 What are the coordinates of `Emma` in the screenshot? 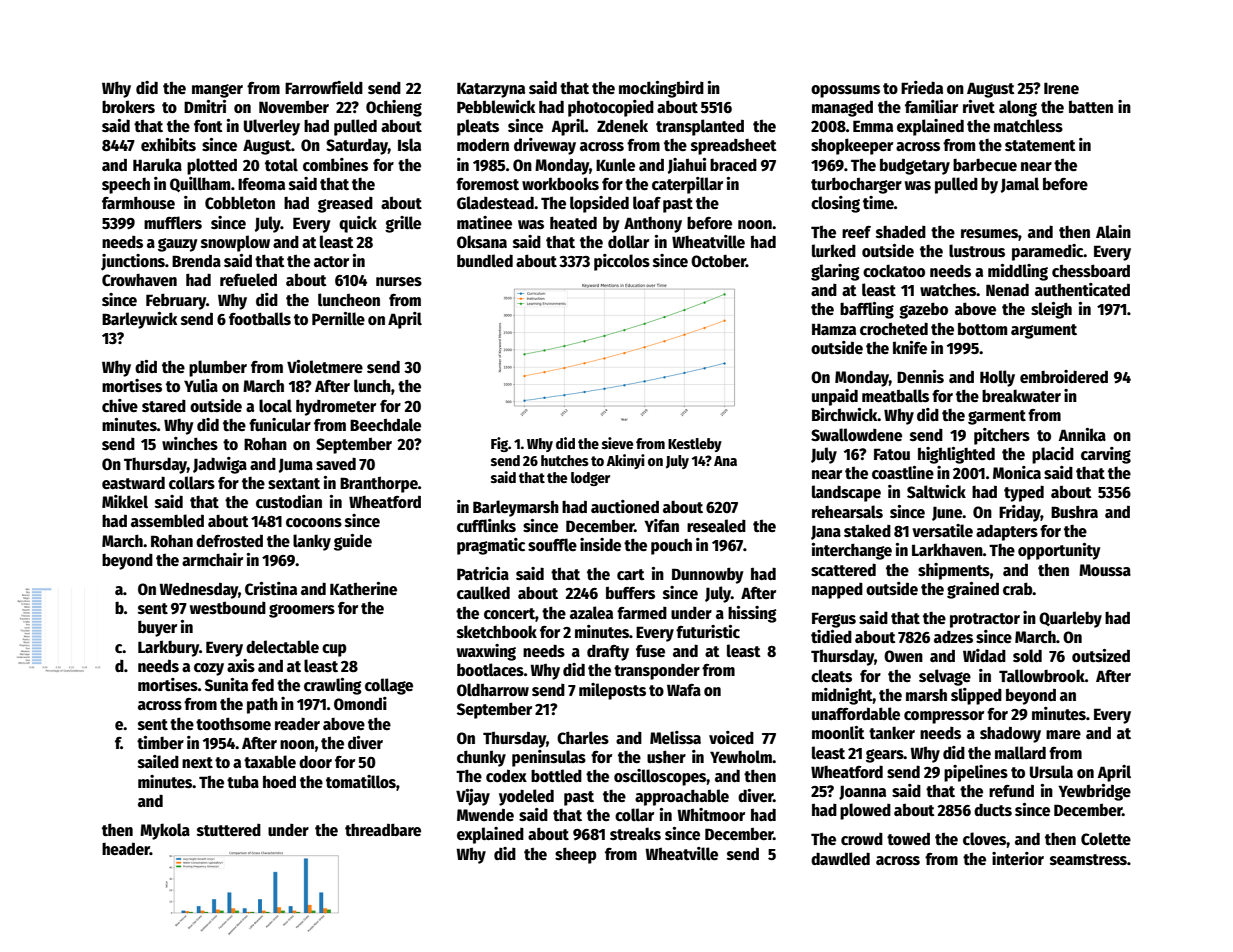 It's located at (873, 126).
